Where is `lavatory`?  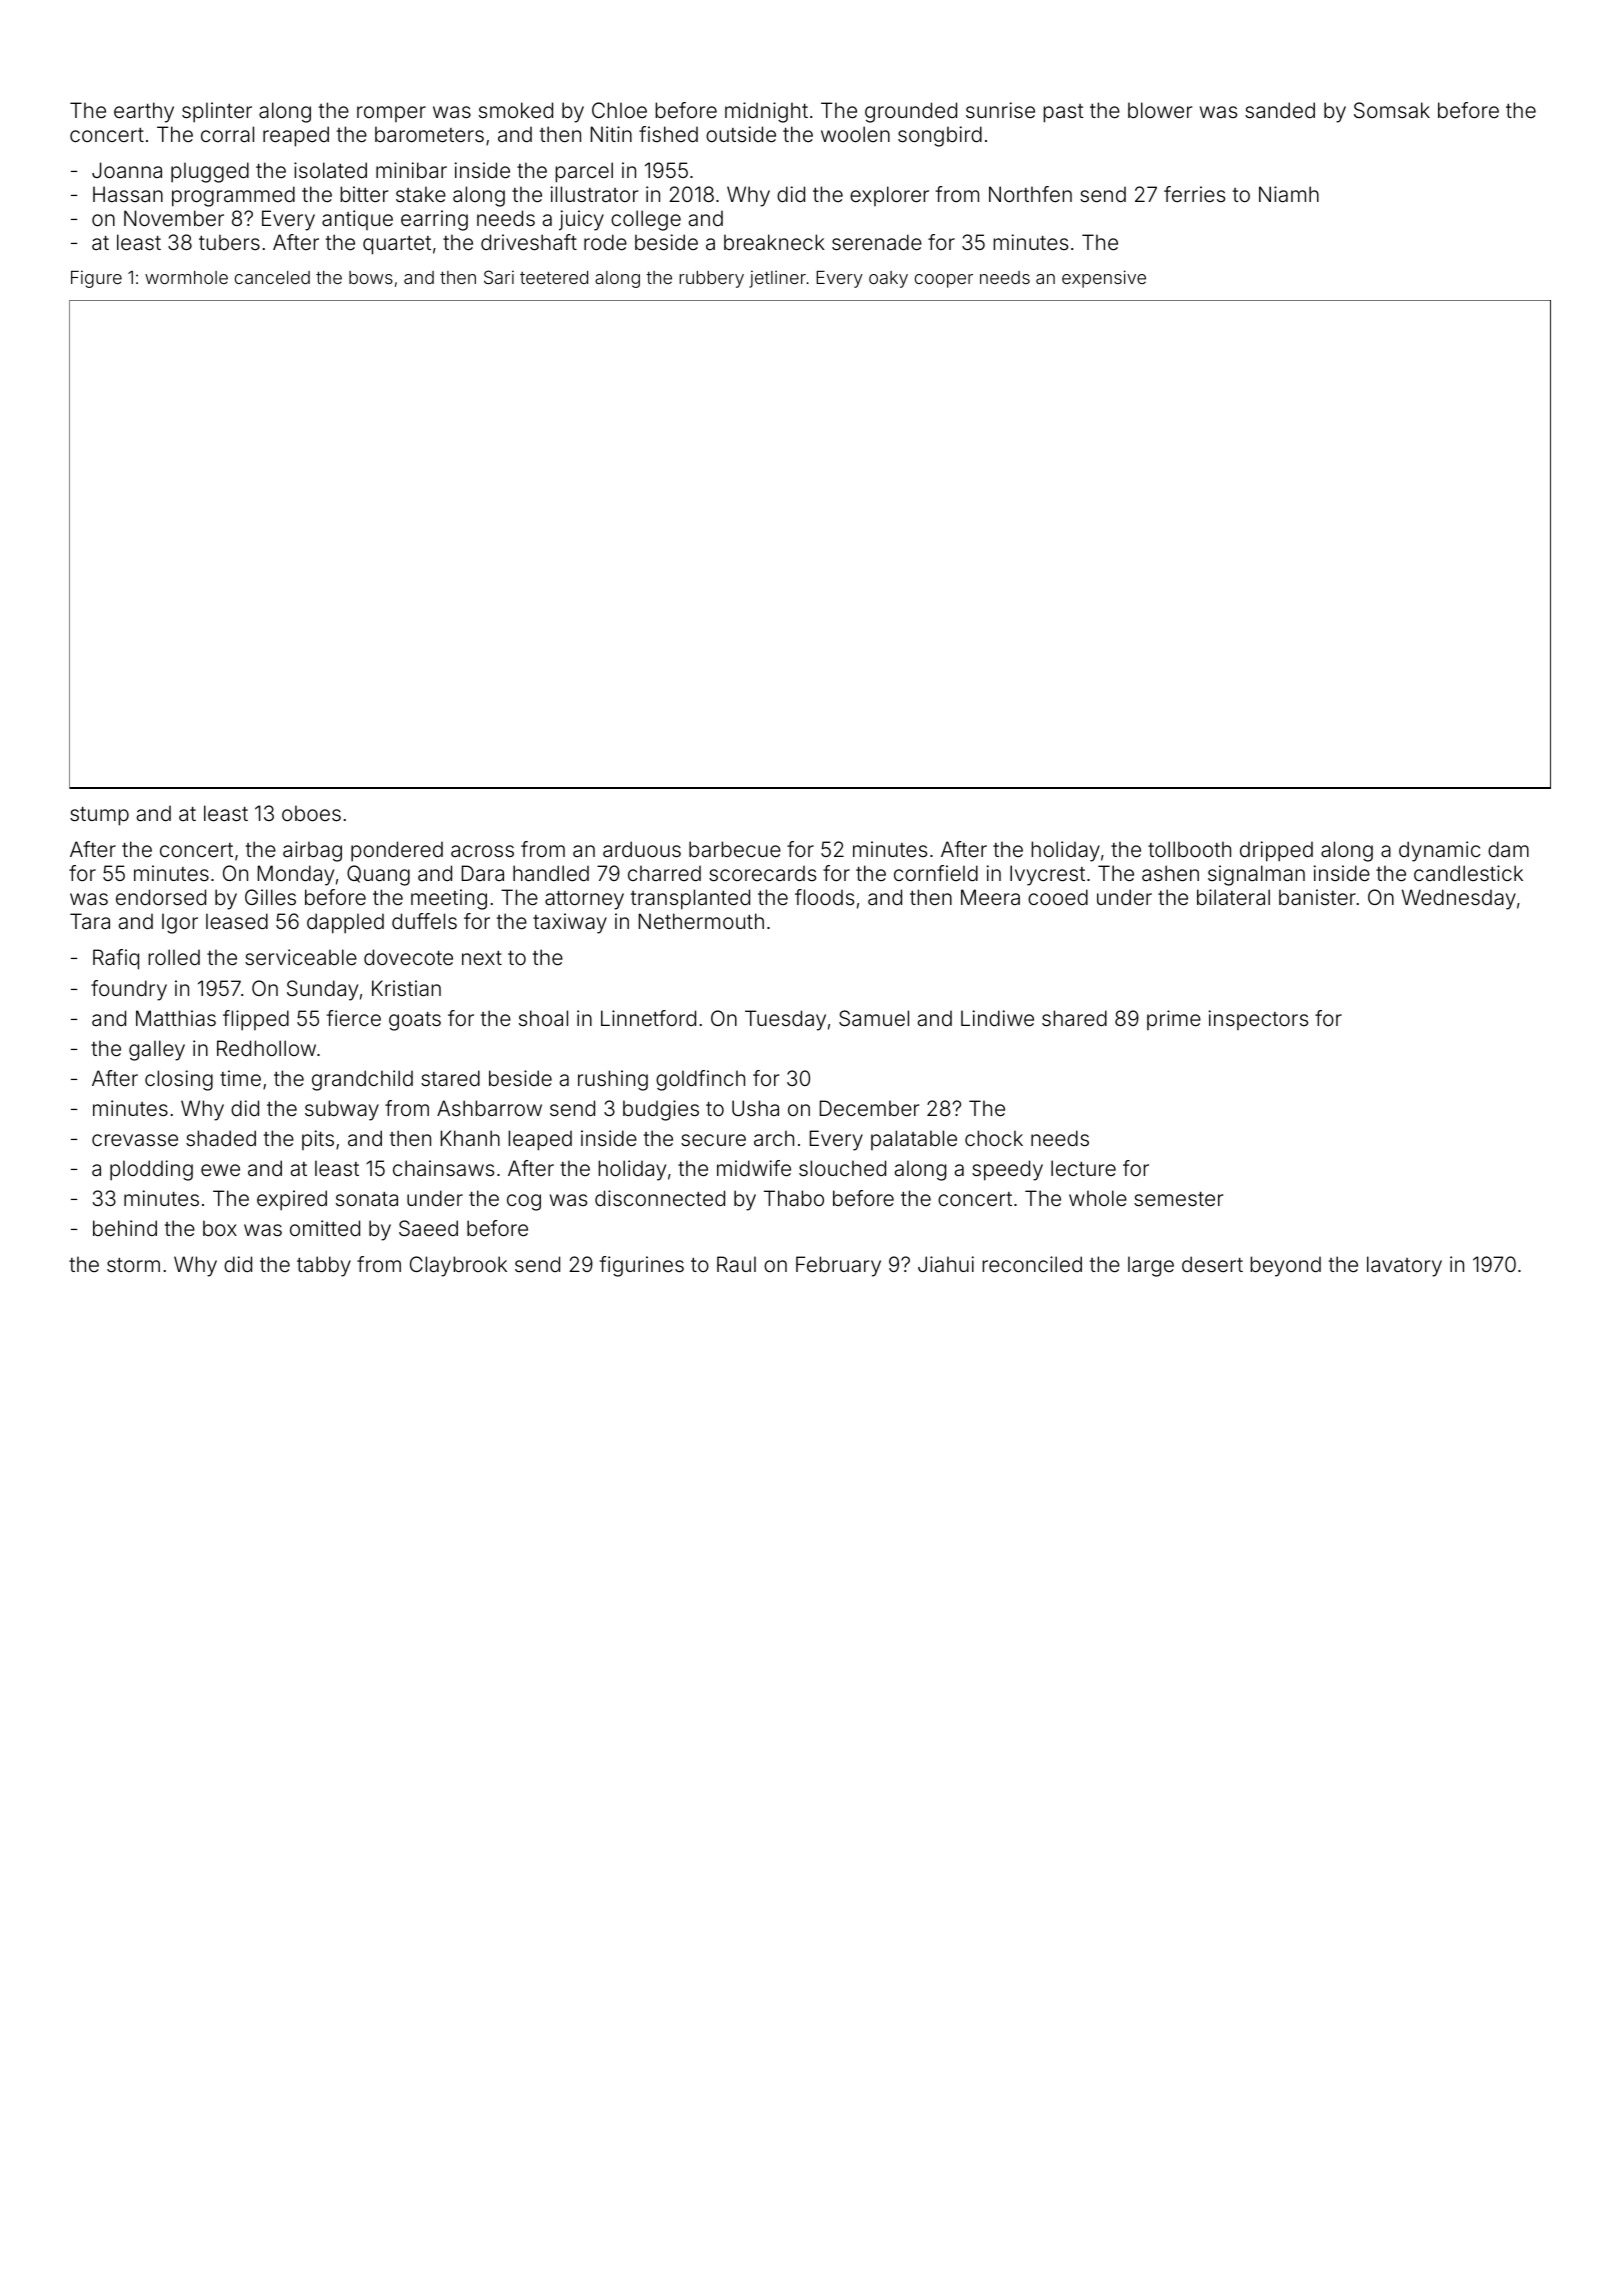 lavatory is located at coordinates (1404, 1266).
